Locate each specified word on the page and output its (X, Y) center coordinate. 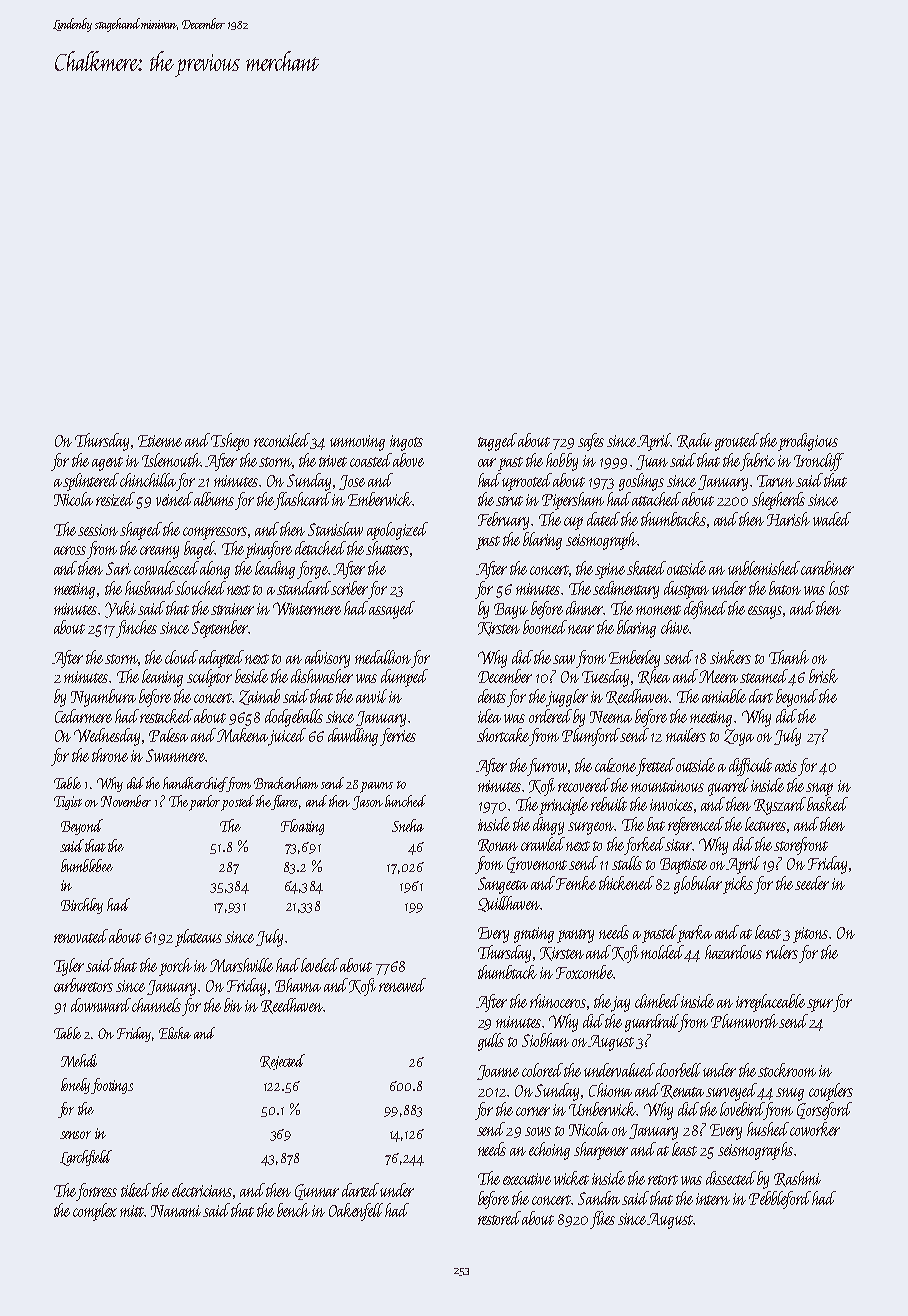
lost (839, 588)
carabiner (827, 568)
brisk (823, 676)
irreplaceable (770, 1003)
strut (509, 501)
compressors (215, 533)
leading (275, 570)
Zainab (259, 697)
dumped (404, 678)
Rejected (282, 1062)
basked (827, 804)
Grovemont (537, 865)
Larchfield (86, 1158)
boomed (545, 627)
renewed (402, 985)
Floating (302, 827)
